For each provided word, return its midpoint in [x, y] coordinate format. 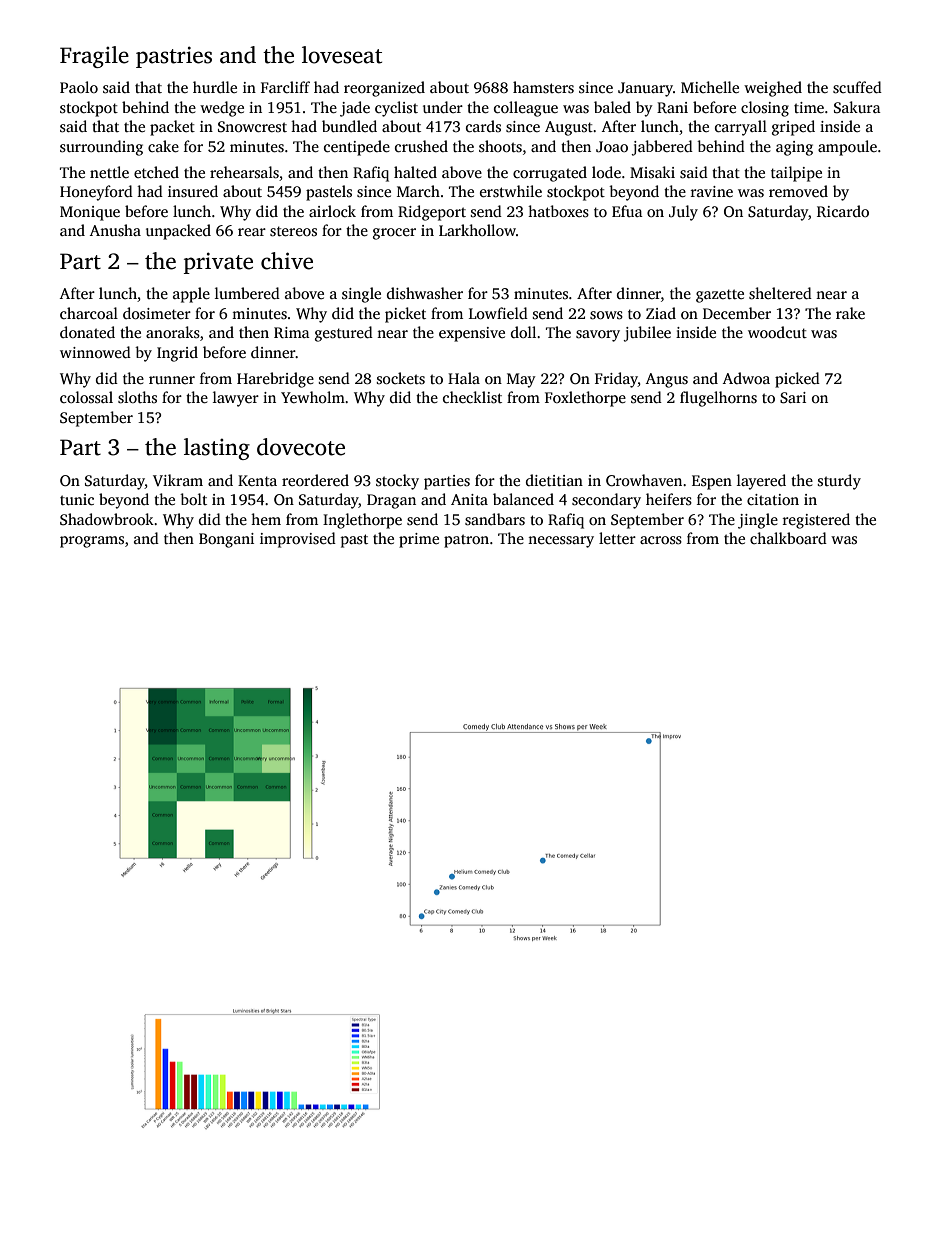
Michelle [710, 87]
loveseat [342, 55]
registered [816, 521]
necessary [561, 542]
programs [92, 542]
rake [850, 313]
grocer [394, 234]
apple [191, 295]
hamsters [543, 87]
